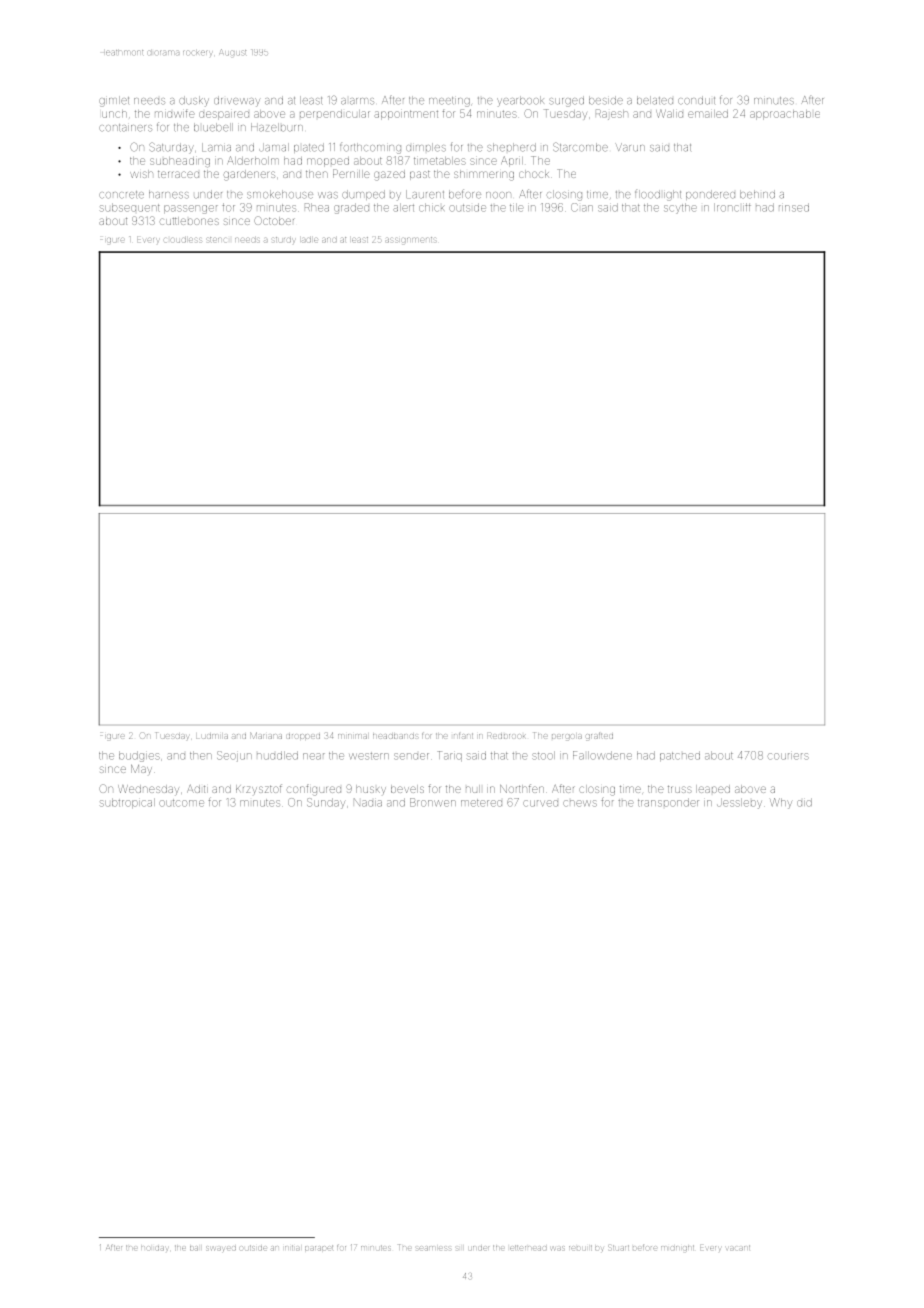  Describe the element at coordinates (804, 802) in the screenshot. I see `did` at that location.
